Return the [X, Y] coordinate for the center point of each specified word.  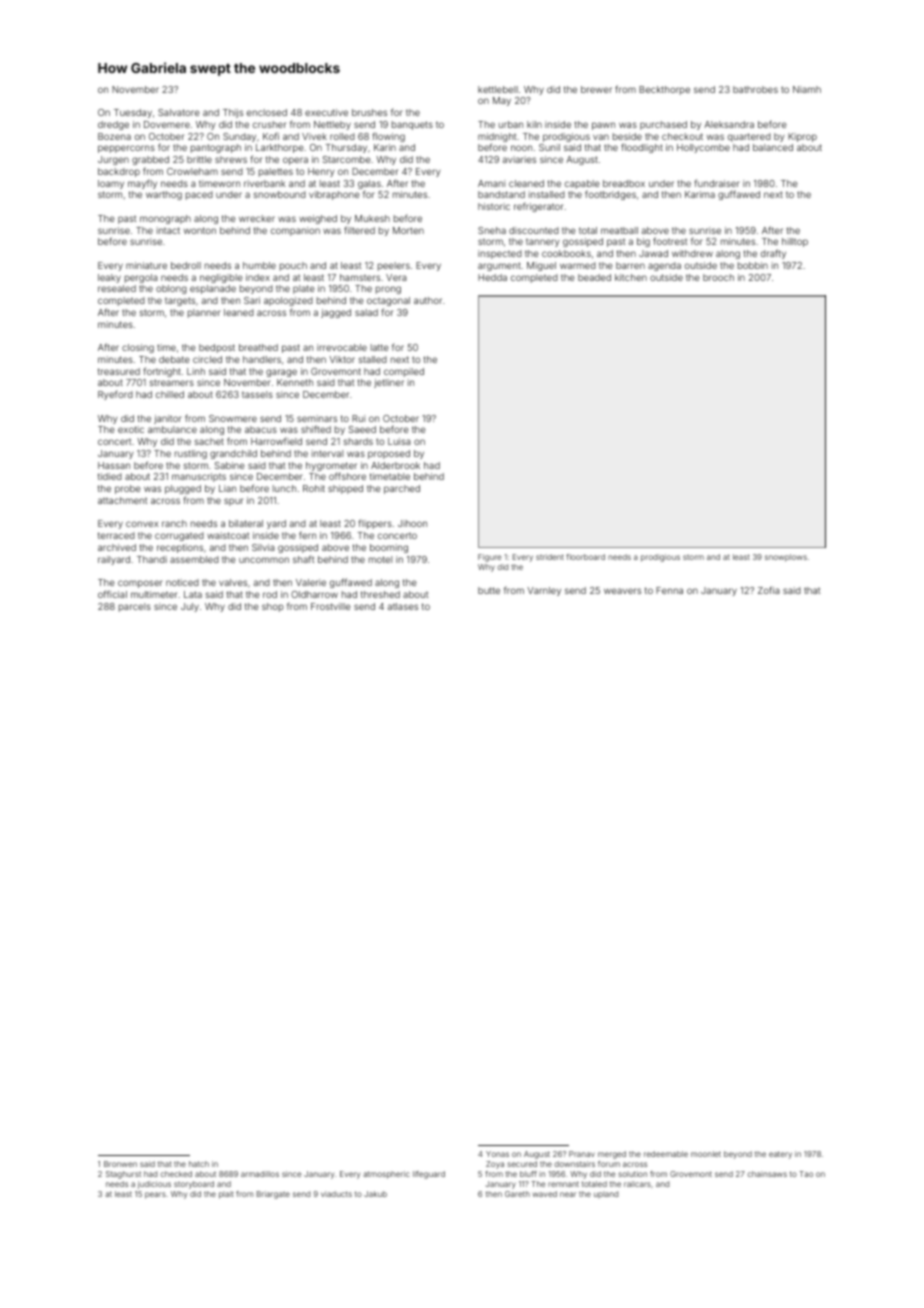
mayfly [142, 184]
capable [582, 184]
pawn [603, 126]
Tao [806, 1174]
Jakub [375, 1194]
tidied [110, 476]
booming [389, 548]
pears [155, 1195]
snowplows [786, 558]
